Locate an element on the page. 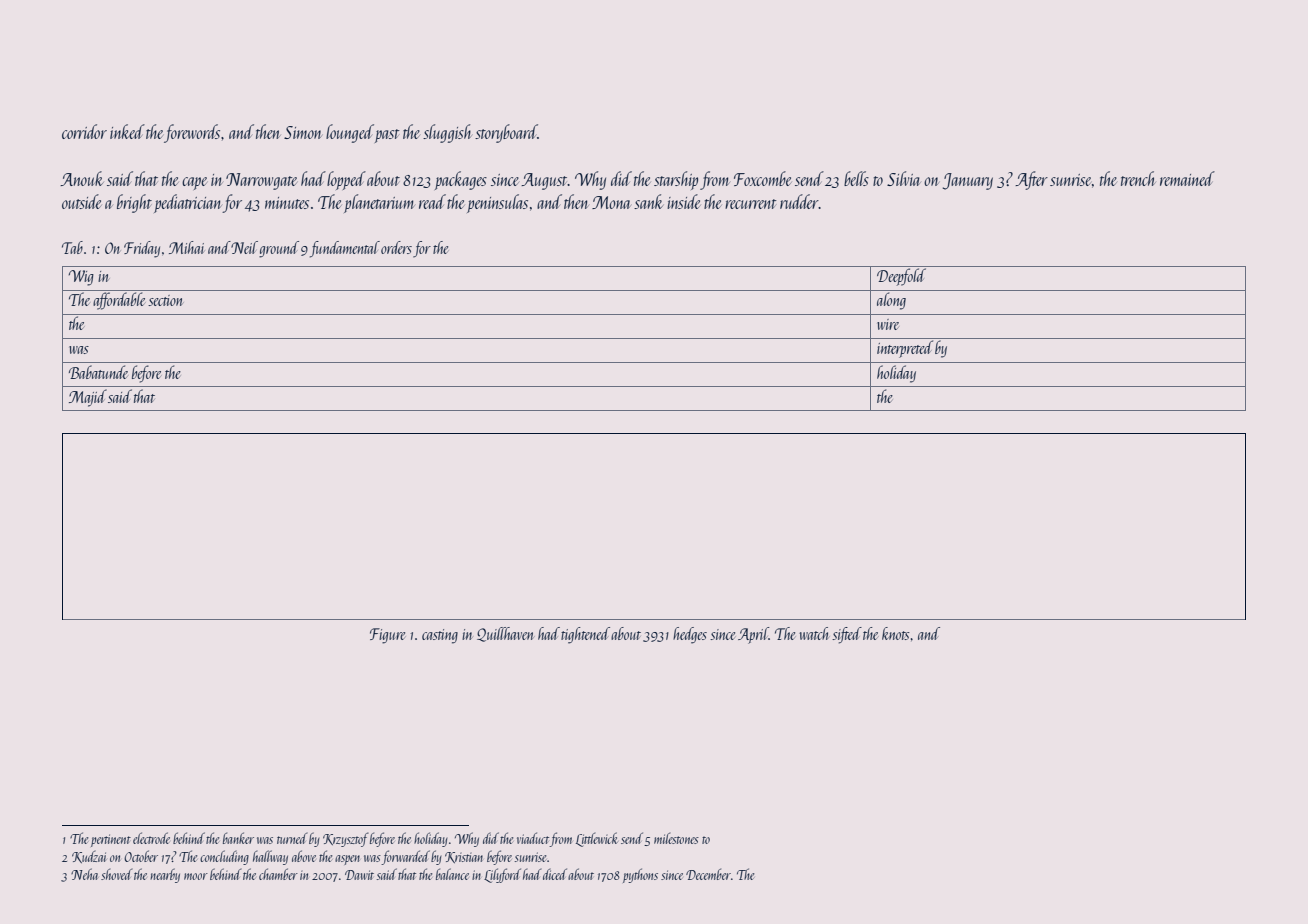 This document has height=924, width=1308. milestones is located at coordinates (676, 838).
